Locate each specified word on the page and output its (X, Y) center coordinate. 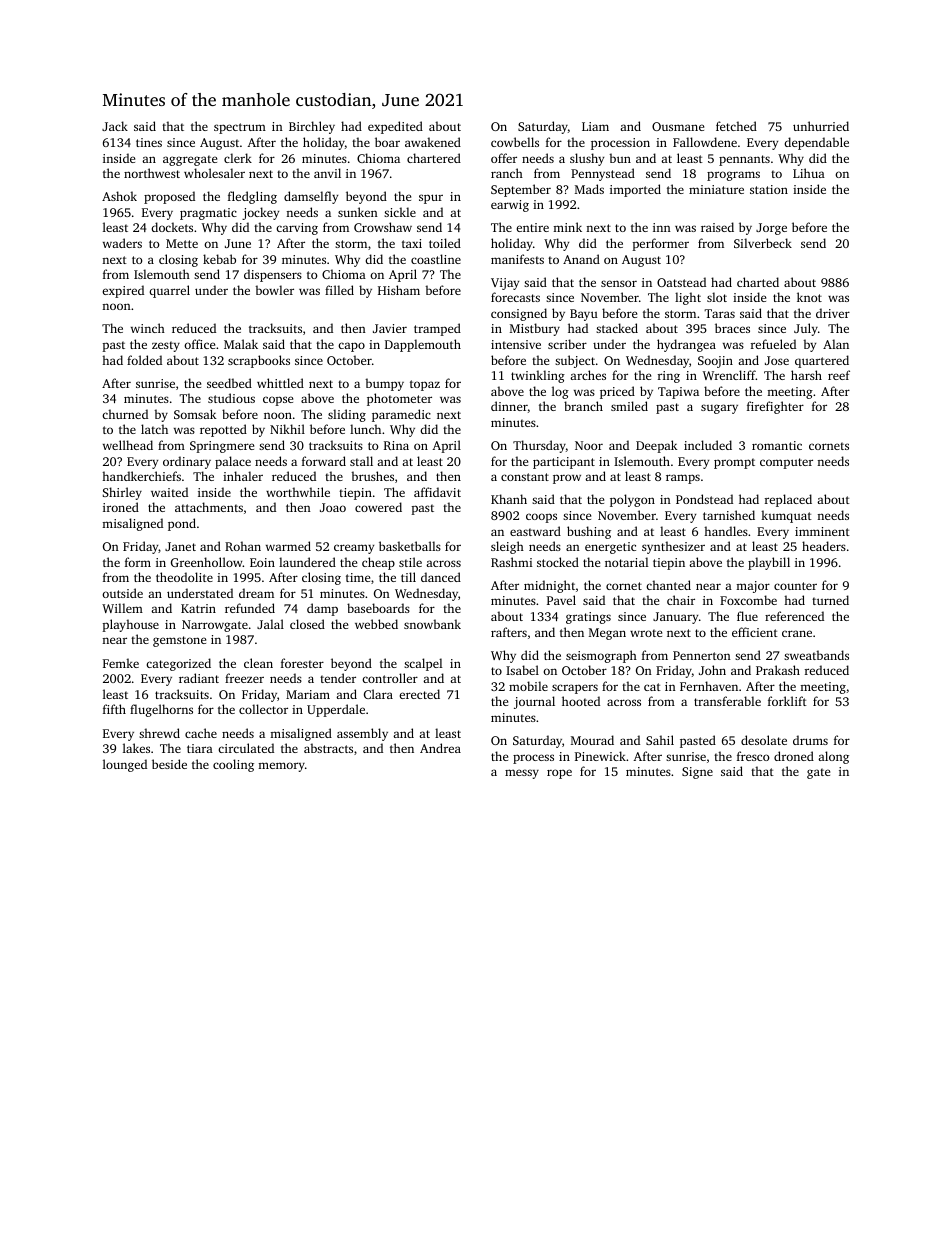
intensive (516, 344)
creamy (354, 549)
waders (122, 243)
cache (201, 733)
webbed (376, 624)
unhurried (821, 126)
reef (839, 375)
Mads (589, 189)
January (675, 618)
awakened (433, 142)
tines (149, 142)
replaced (788, 500)
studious (231, 398)
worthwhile (298, 492)
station (769, 189)
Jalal (270, 624)
